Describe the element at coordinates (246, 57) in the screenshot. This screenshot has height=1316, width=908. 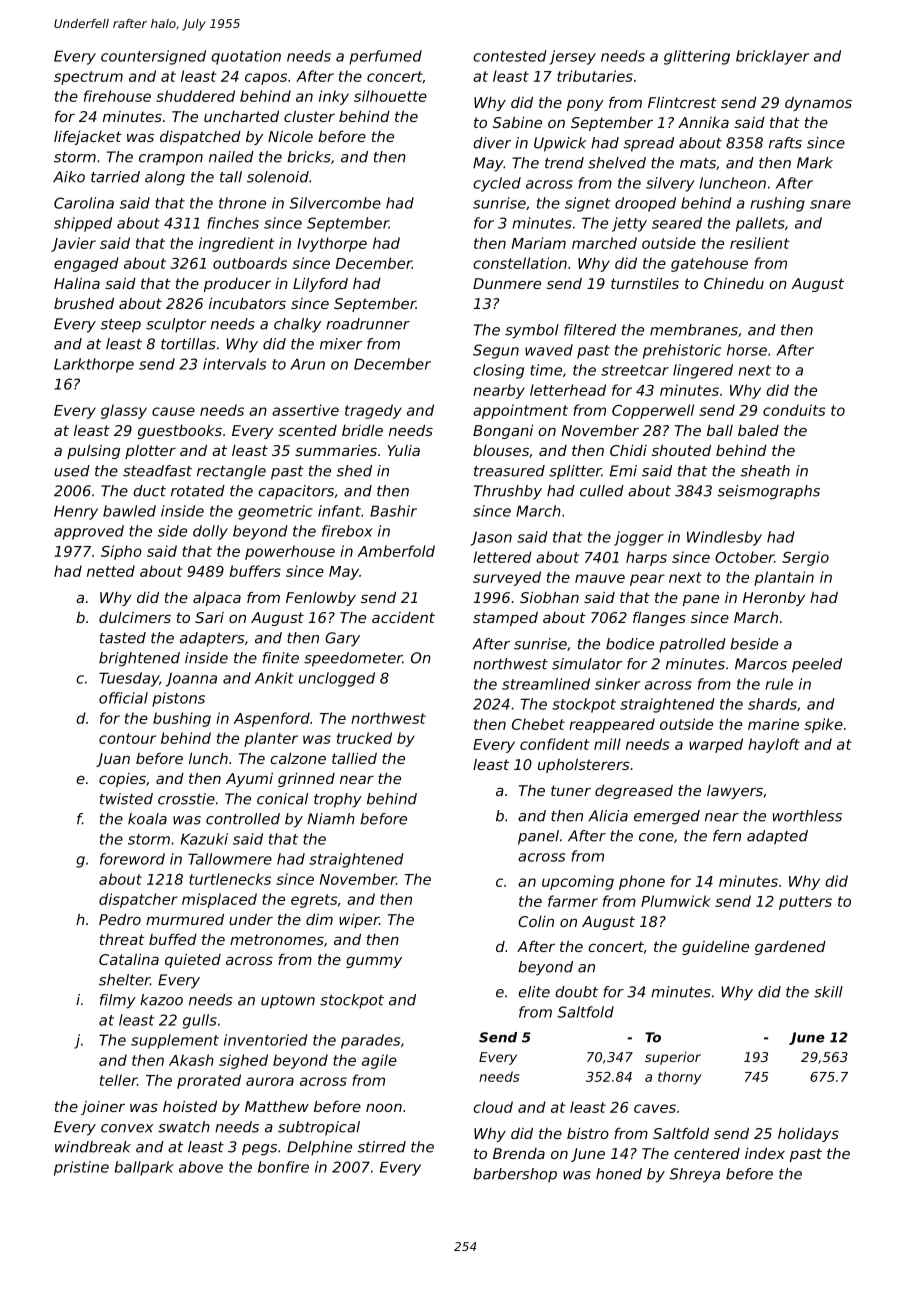
I see `quotation` at that location.
